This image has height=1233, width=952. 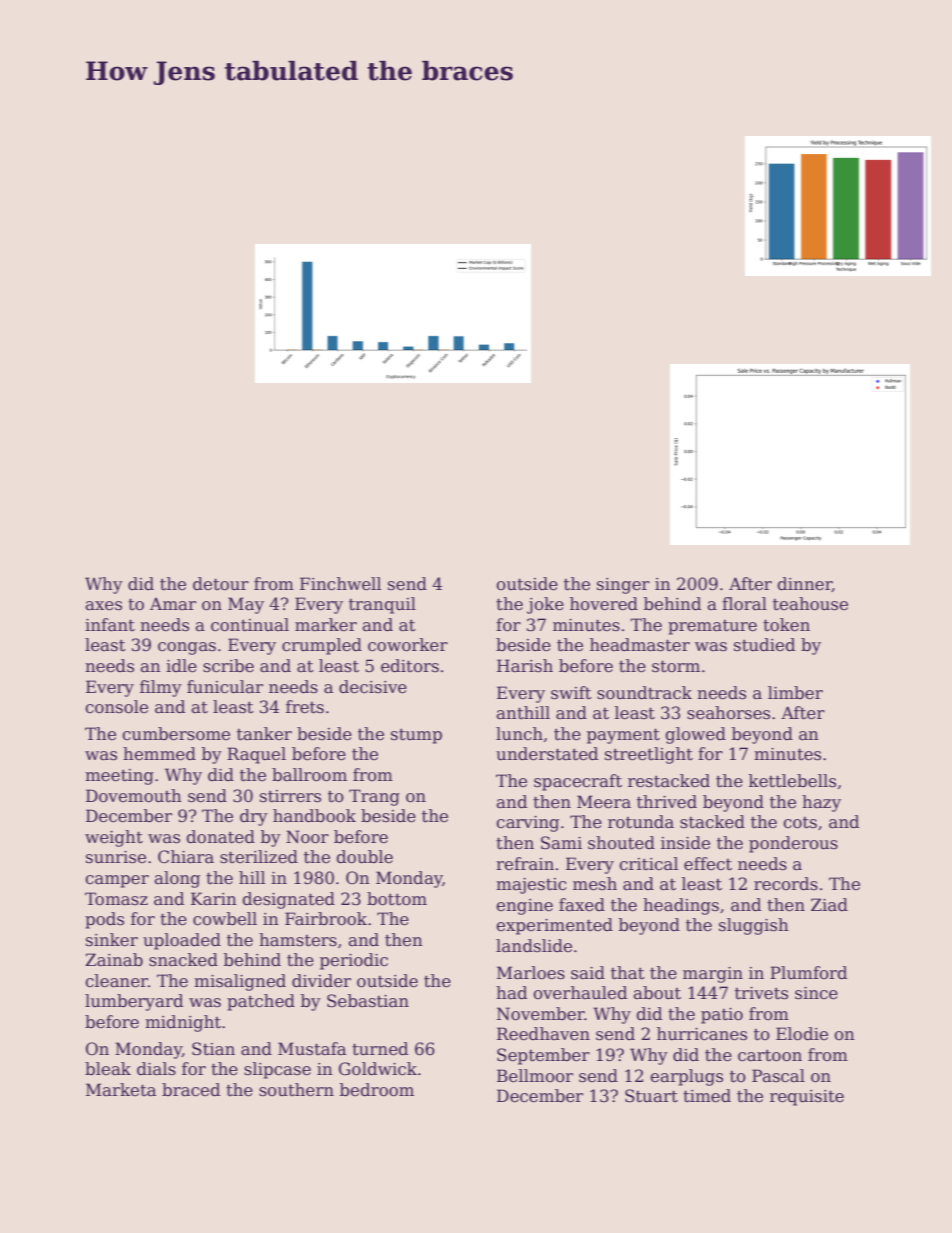 I want to click on frets, so click(x=305, y=707).
